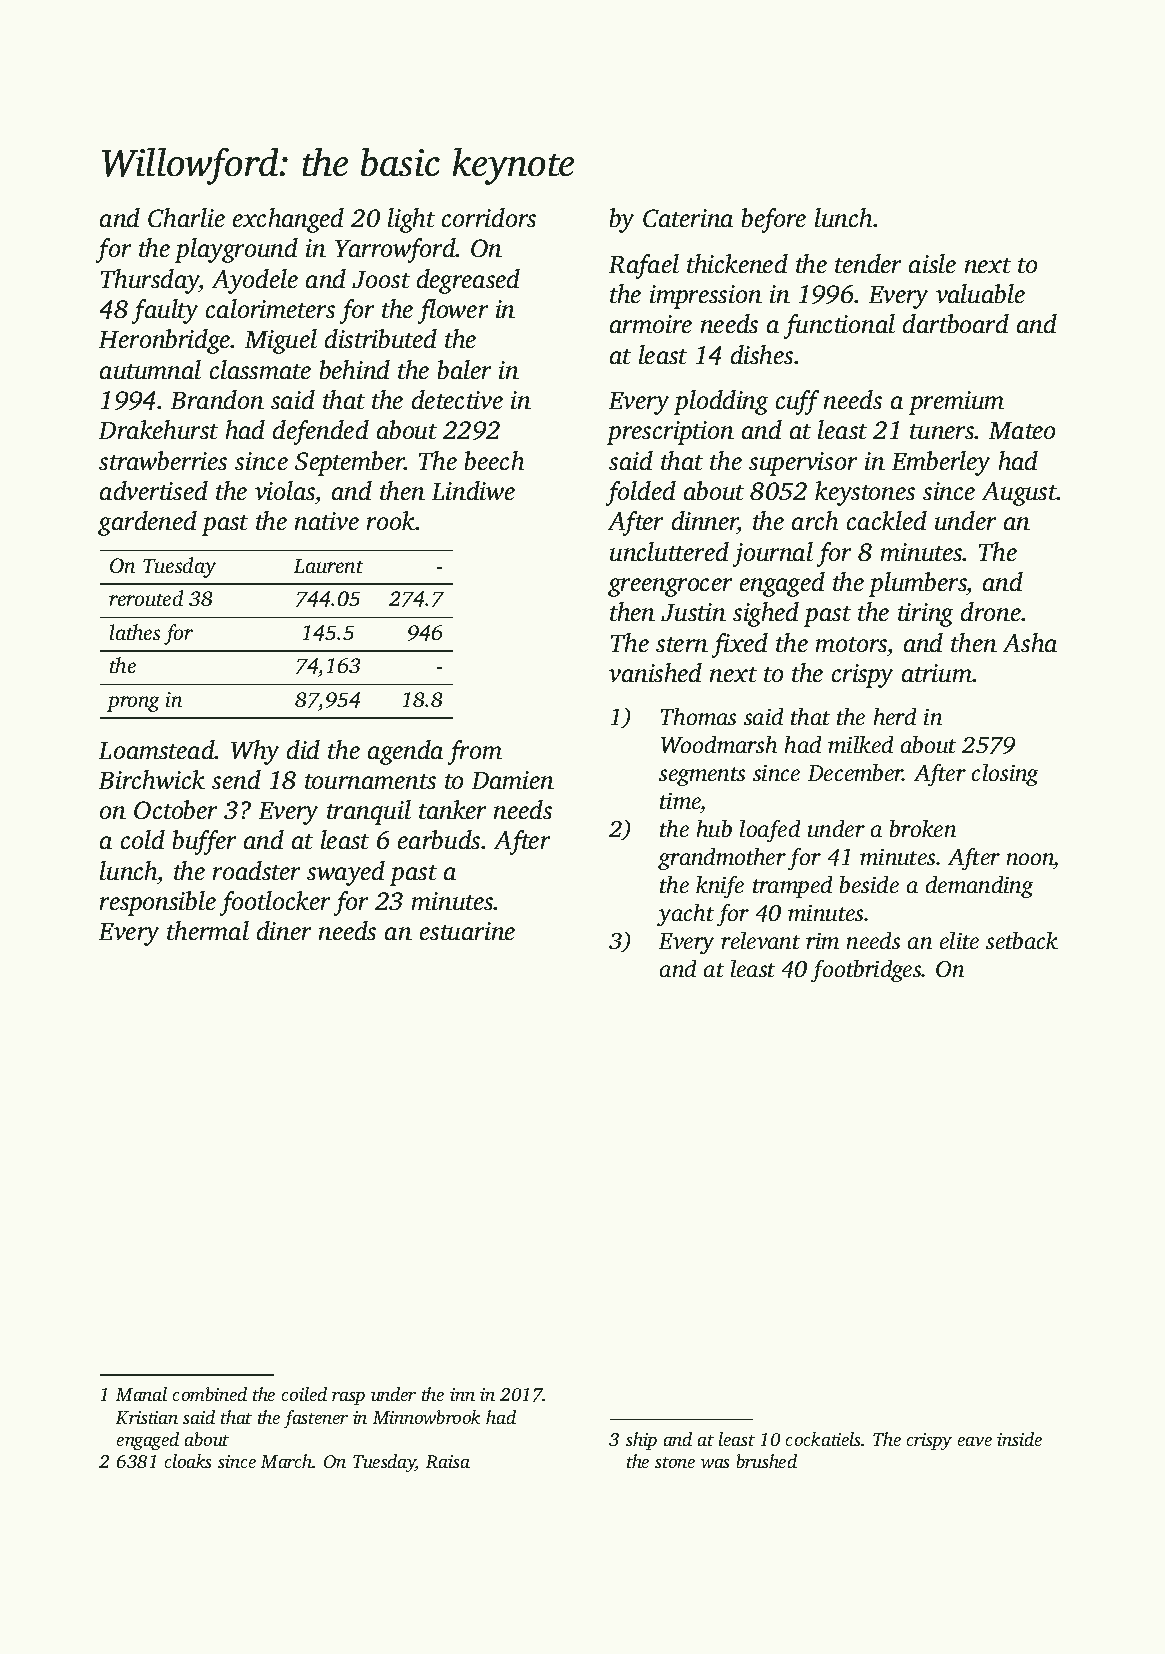 The image size is (1165, 1654). I want to click on ship, so click(641, 1441).
